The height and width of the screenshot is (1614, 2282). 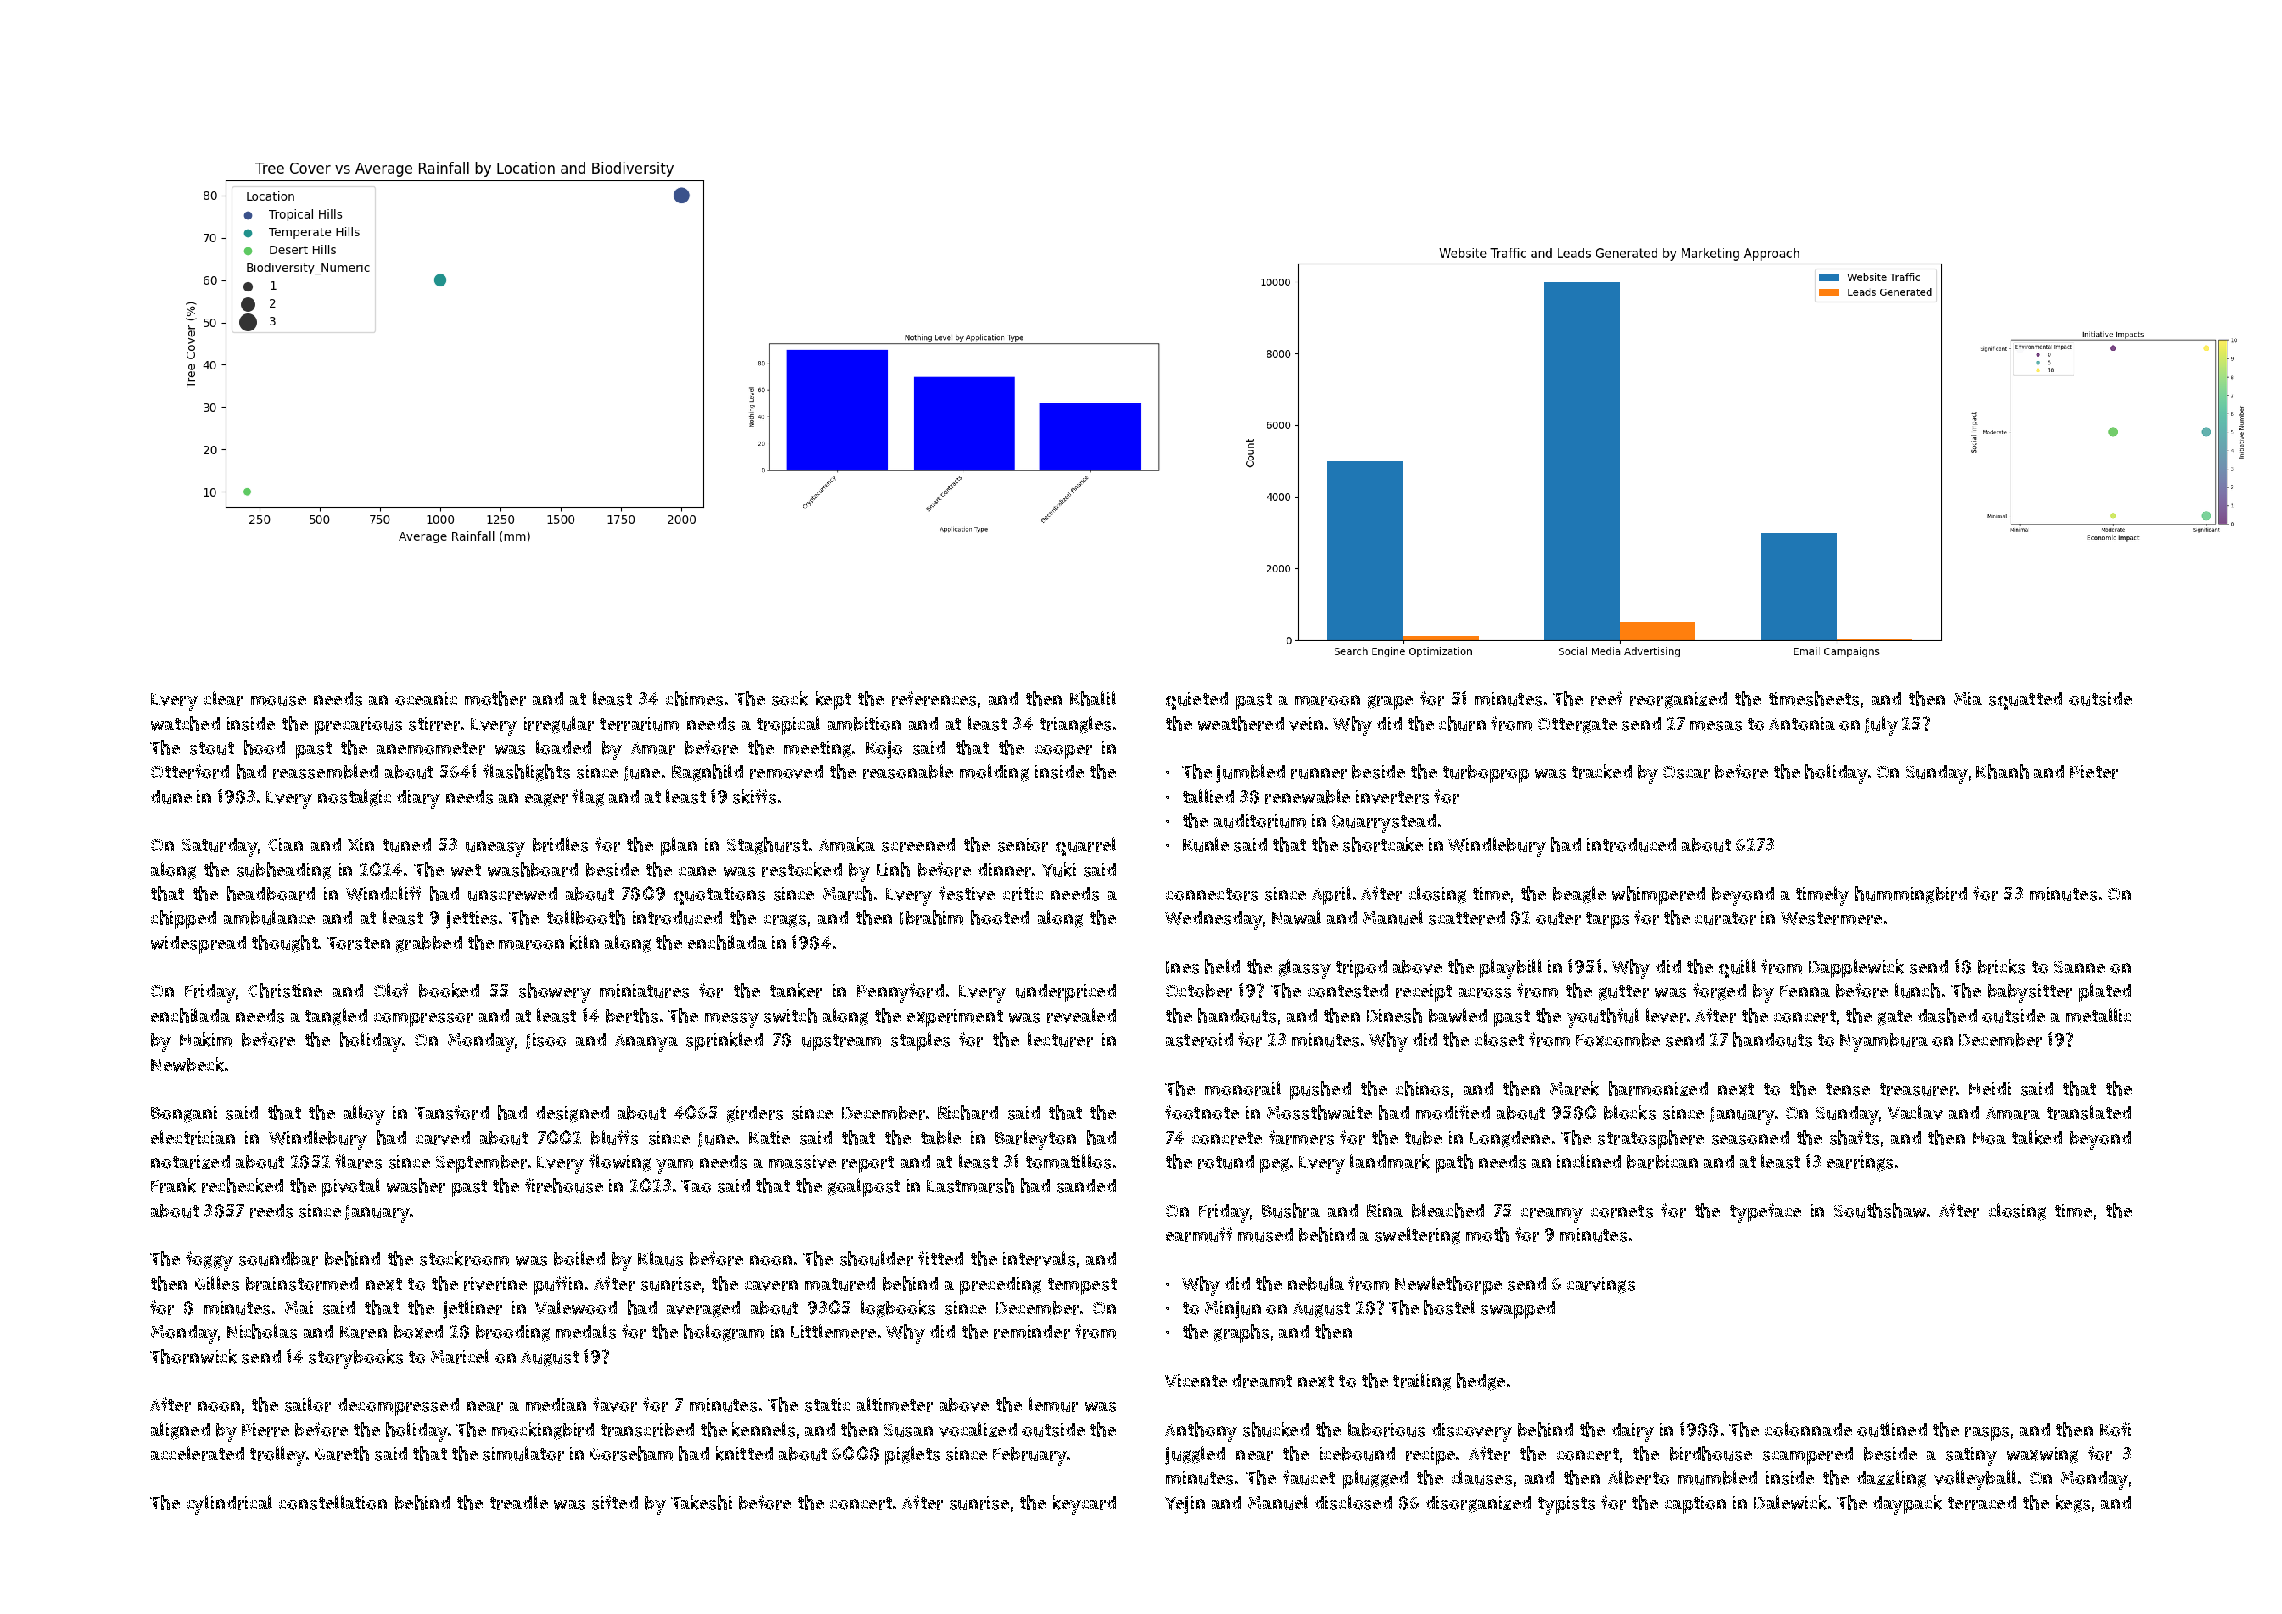 I want to click on Xin, so click(x=361, y=844).
